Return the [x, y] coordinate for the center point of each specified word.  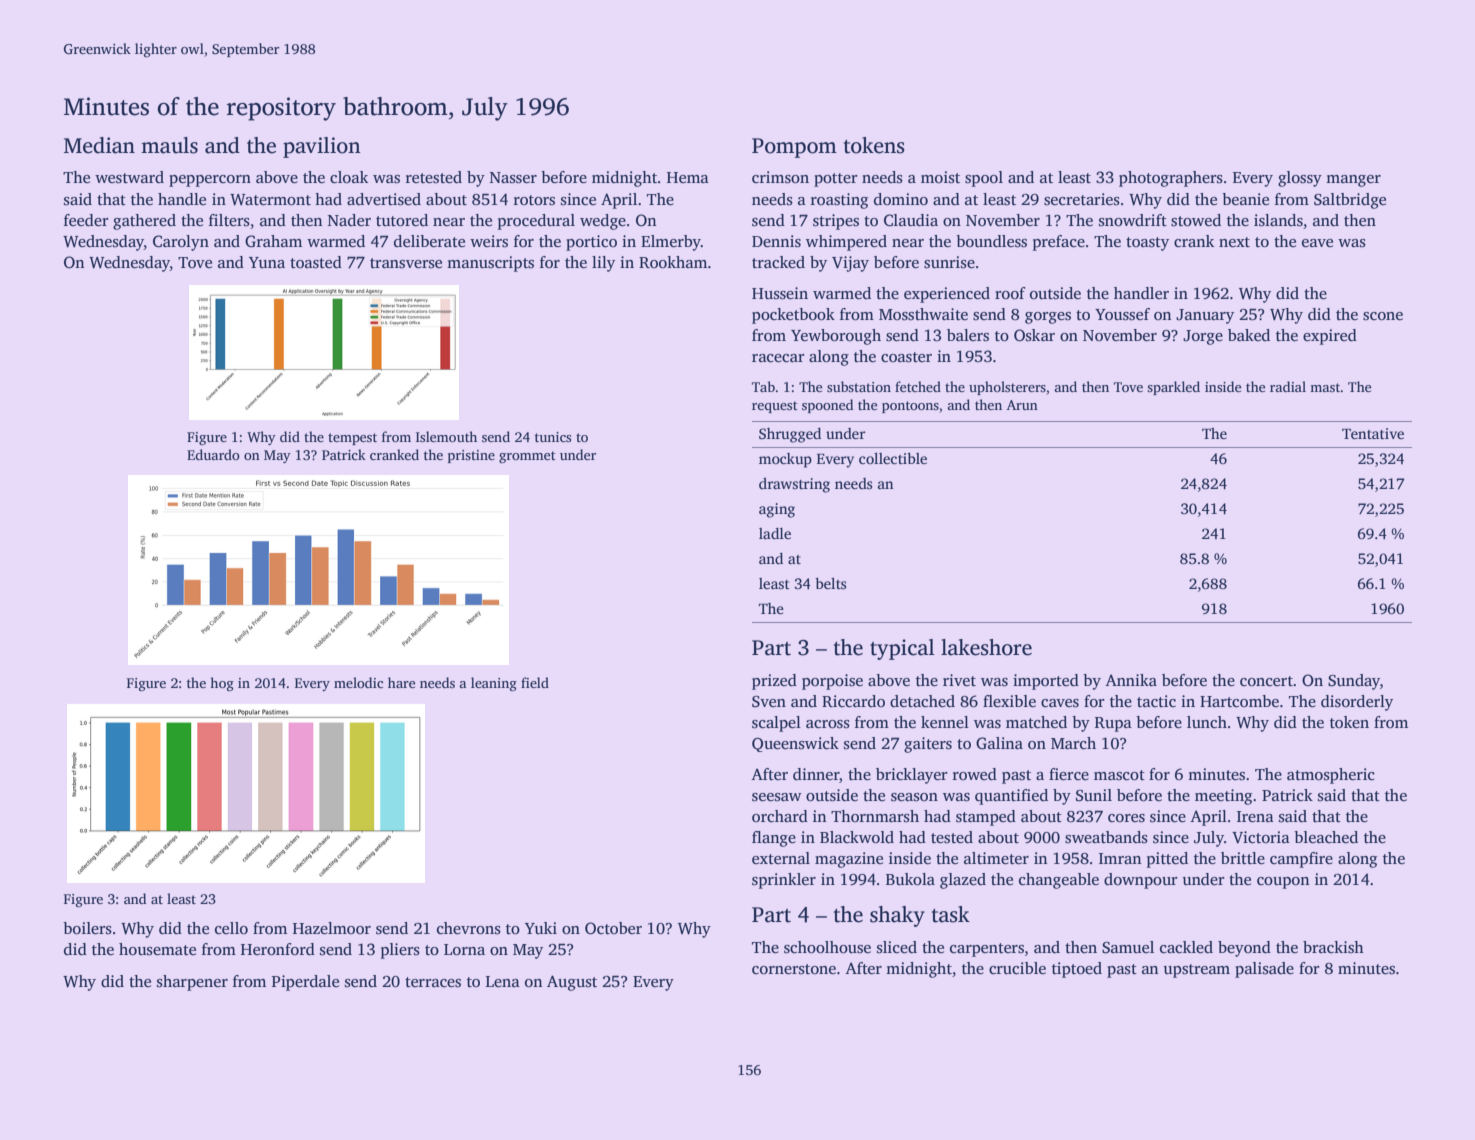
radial [1288, 386]
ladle [775, 533]
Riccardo [853, 701]
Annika [1131, 680]
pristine [471, 456]
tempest [352, 439]
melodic [358, 682]
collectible [893, 458]
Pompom [794, 148]
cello [231, 928]
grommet [527, 457]
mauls [169, 145]
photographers [1171, 179]
